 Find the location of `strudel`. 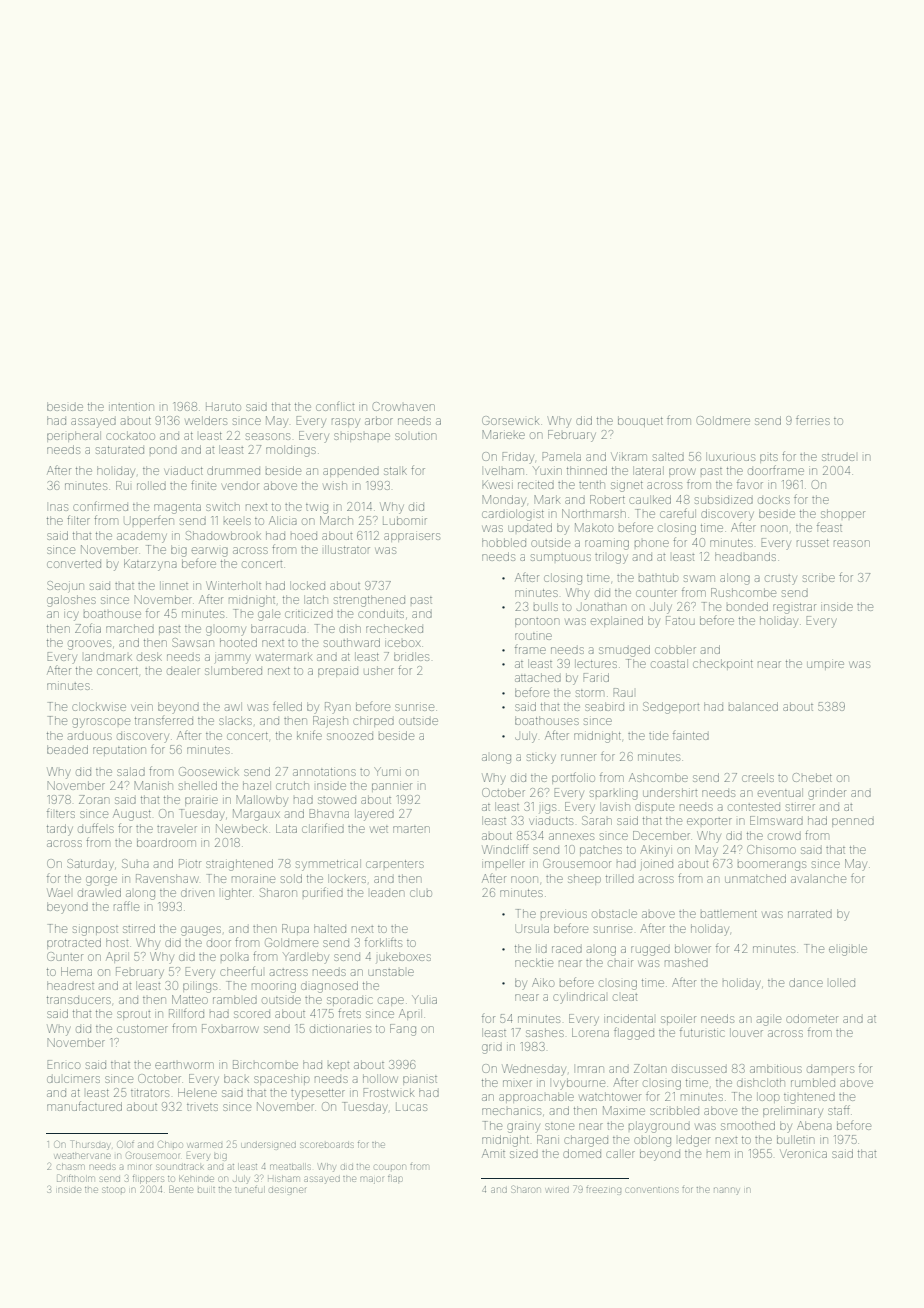

strudel is located at coordinates (838, 457).
